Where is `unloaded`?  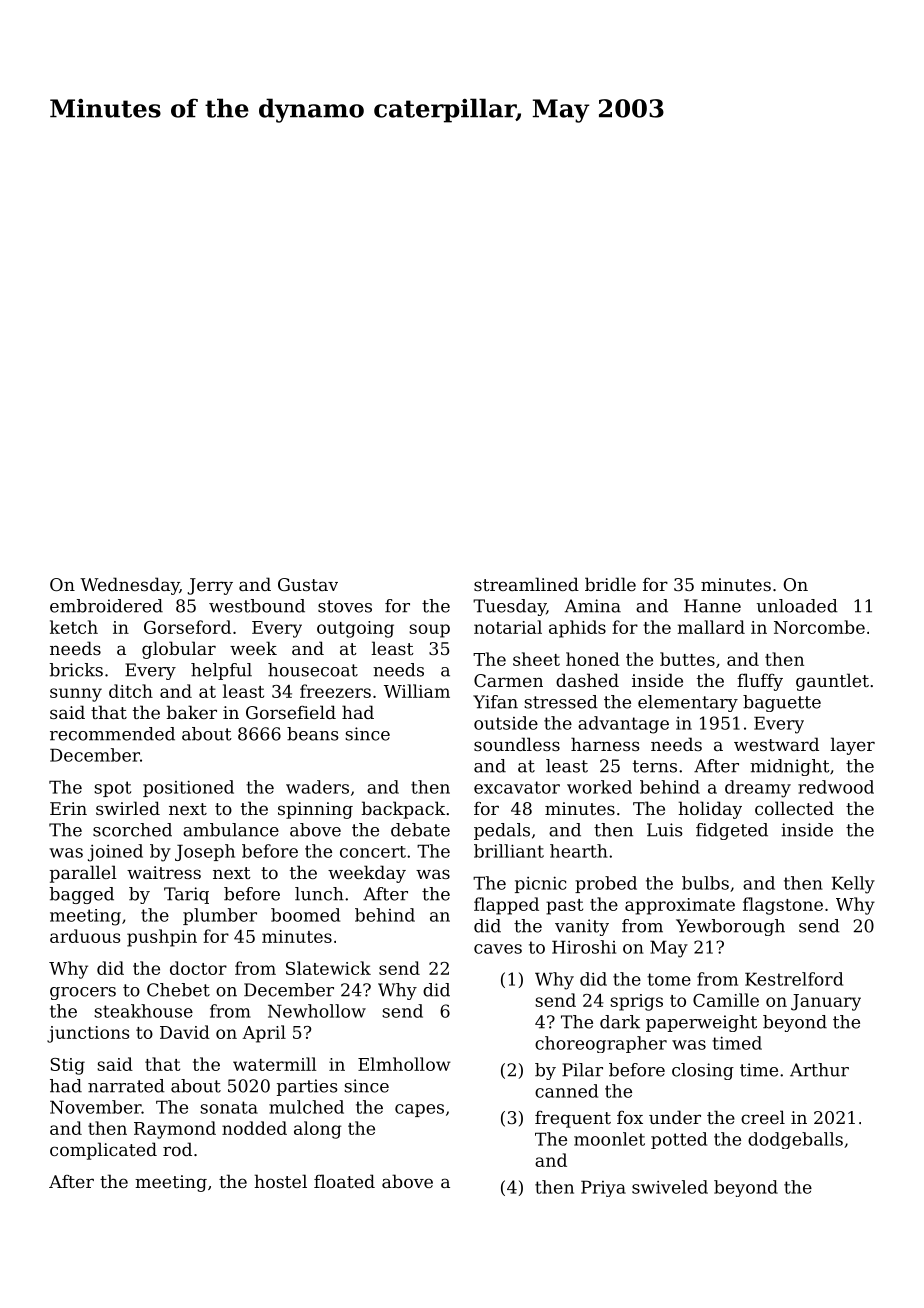 unloaded is located at coordinates (797, 606).
